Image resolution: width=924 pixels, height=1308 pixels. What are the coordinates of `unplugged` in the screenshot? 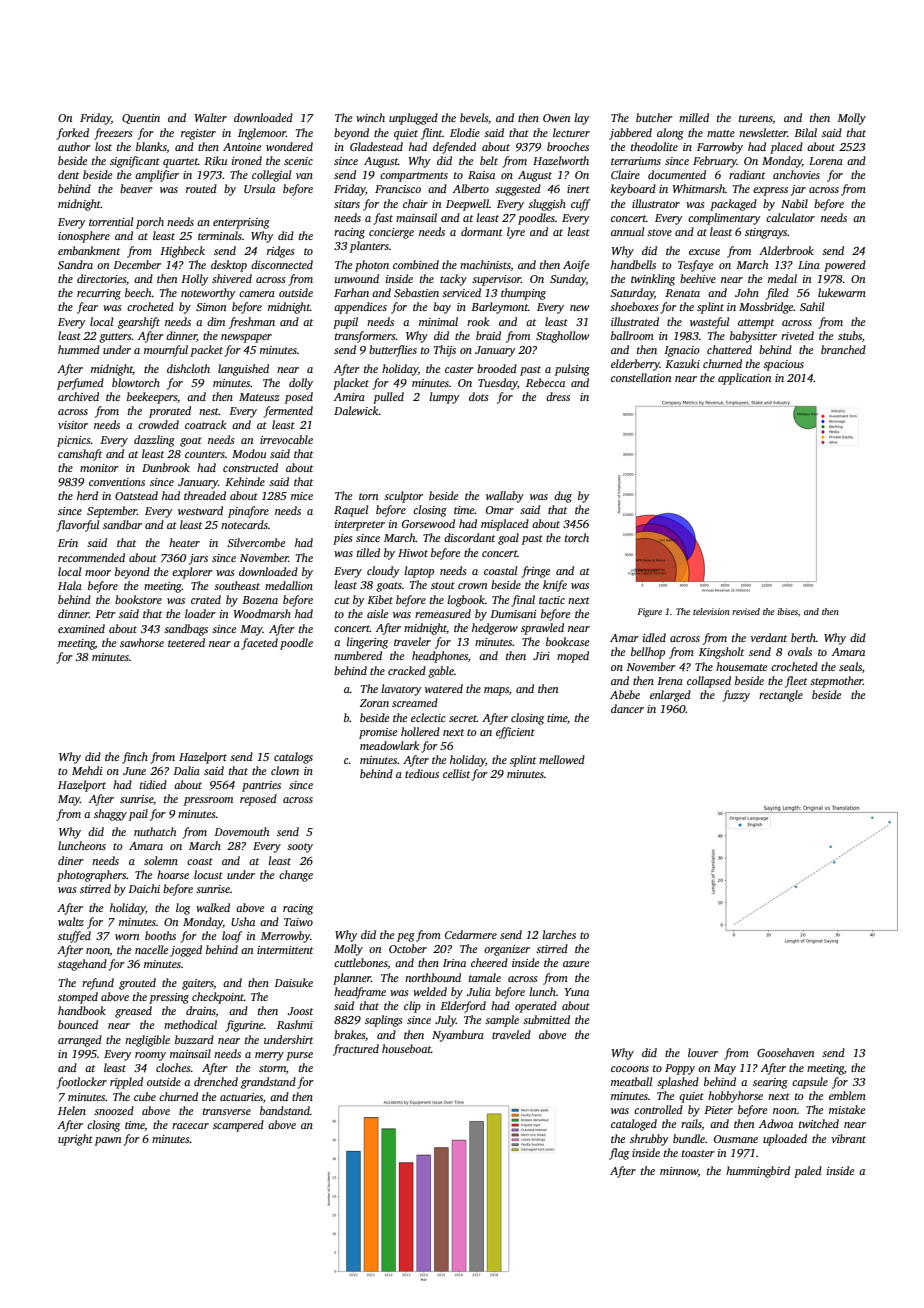 It's located at (413, 119).
